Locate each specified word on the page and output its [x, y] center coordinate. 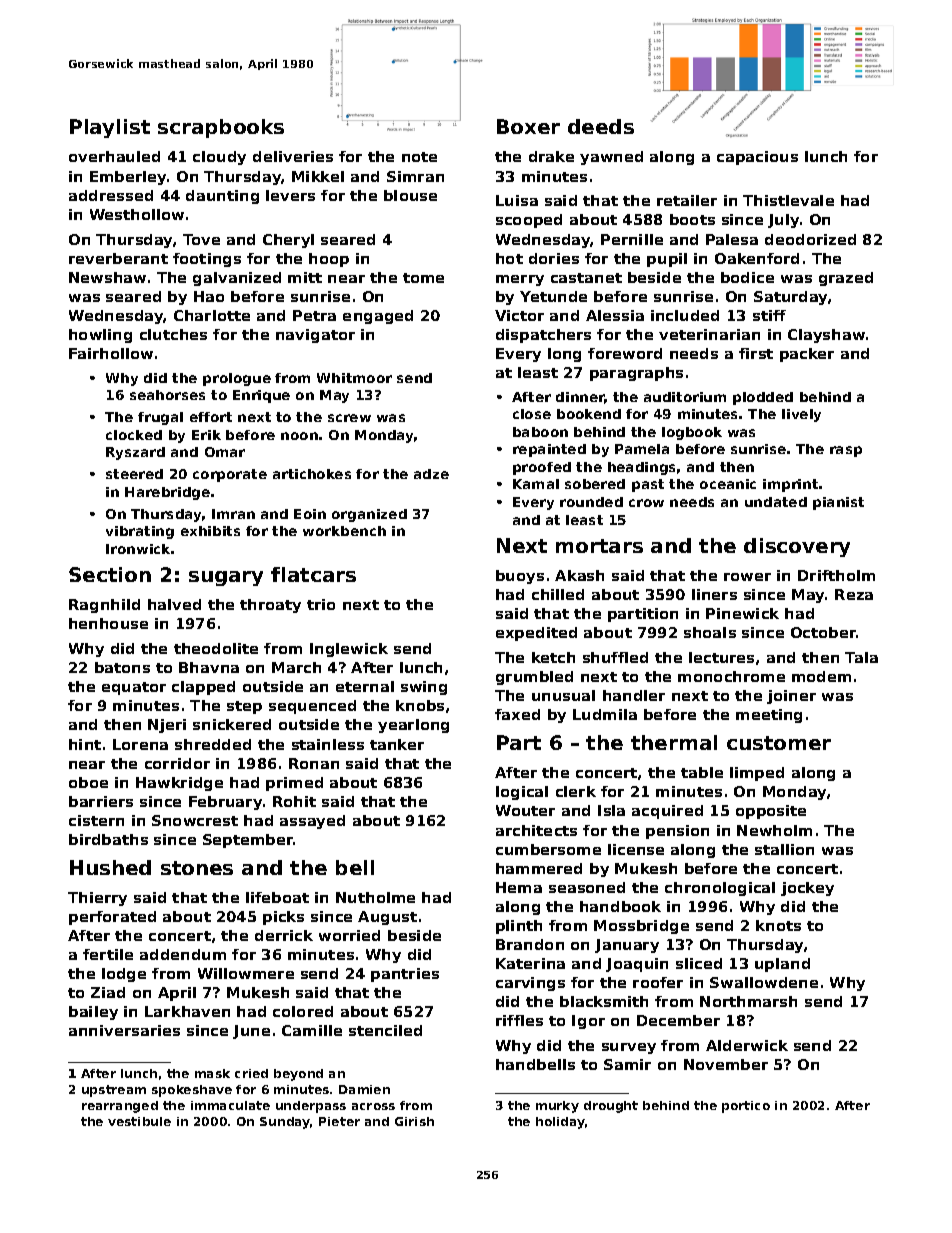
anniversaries [124, 1030]
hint [85, 744]
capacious [757, 158]
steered [134, 474]
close [532, 414]
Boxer [528, 126]
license [636, 849]
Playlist [110, 128]
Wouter [525, 810]
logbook [692, 433]
